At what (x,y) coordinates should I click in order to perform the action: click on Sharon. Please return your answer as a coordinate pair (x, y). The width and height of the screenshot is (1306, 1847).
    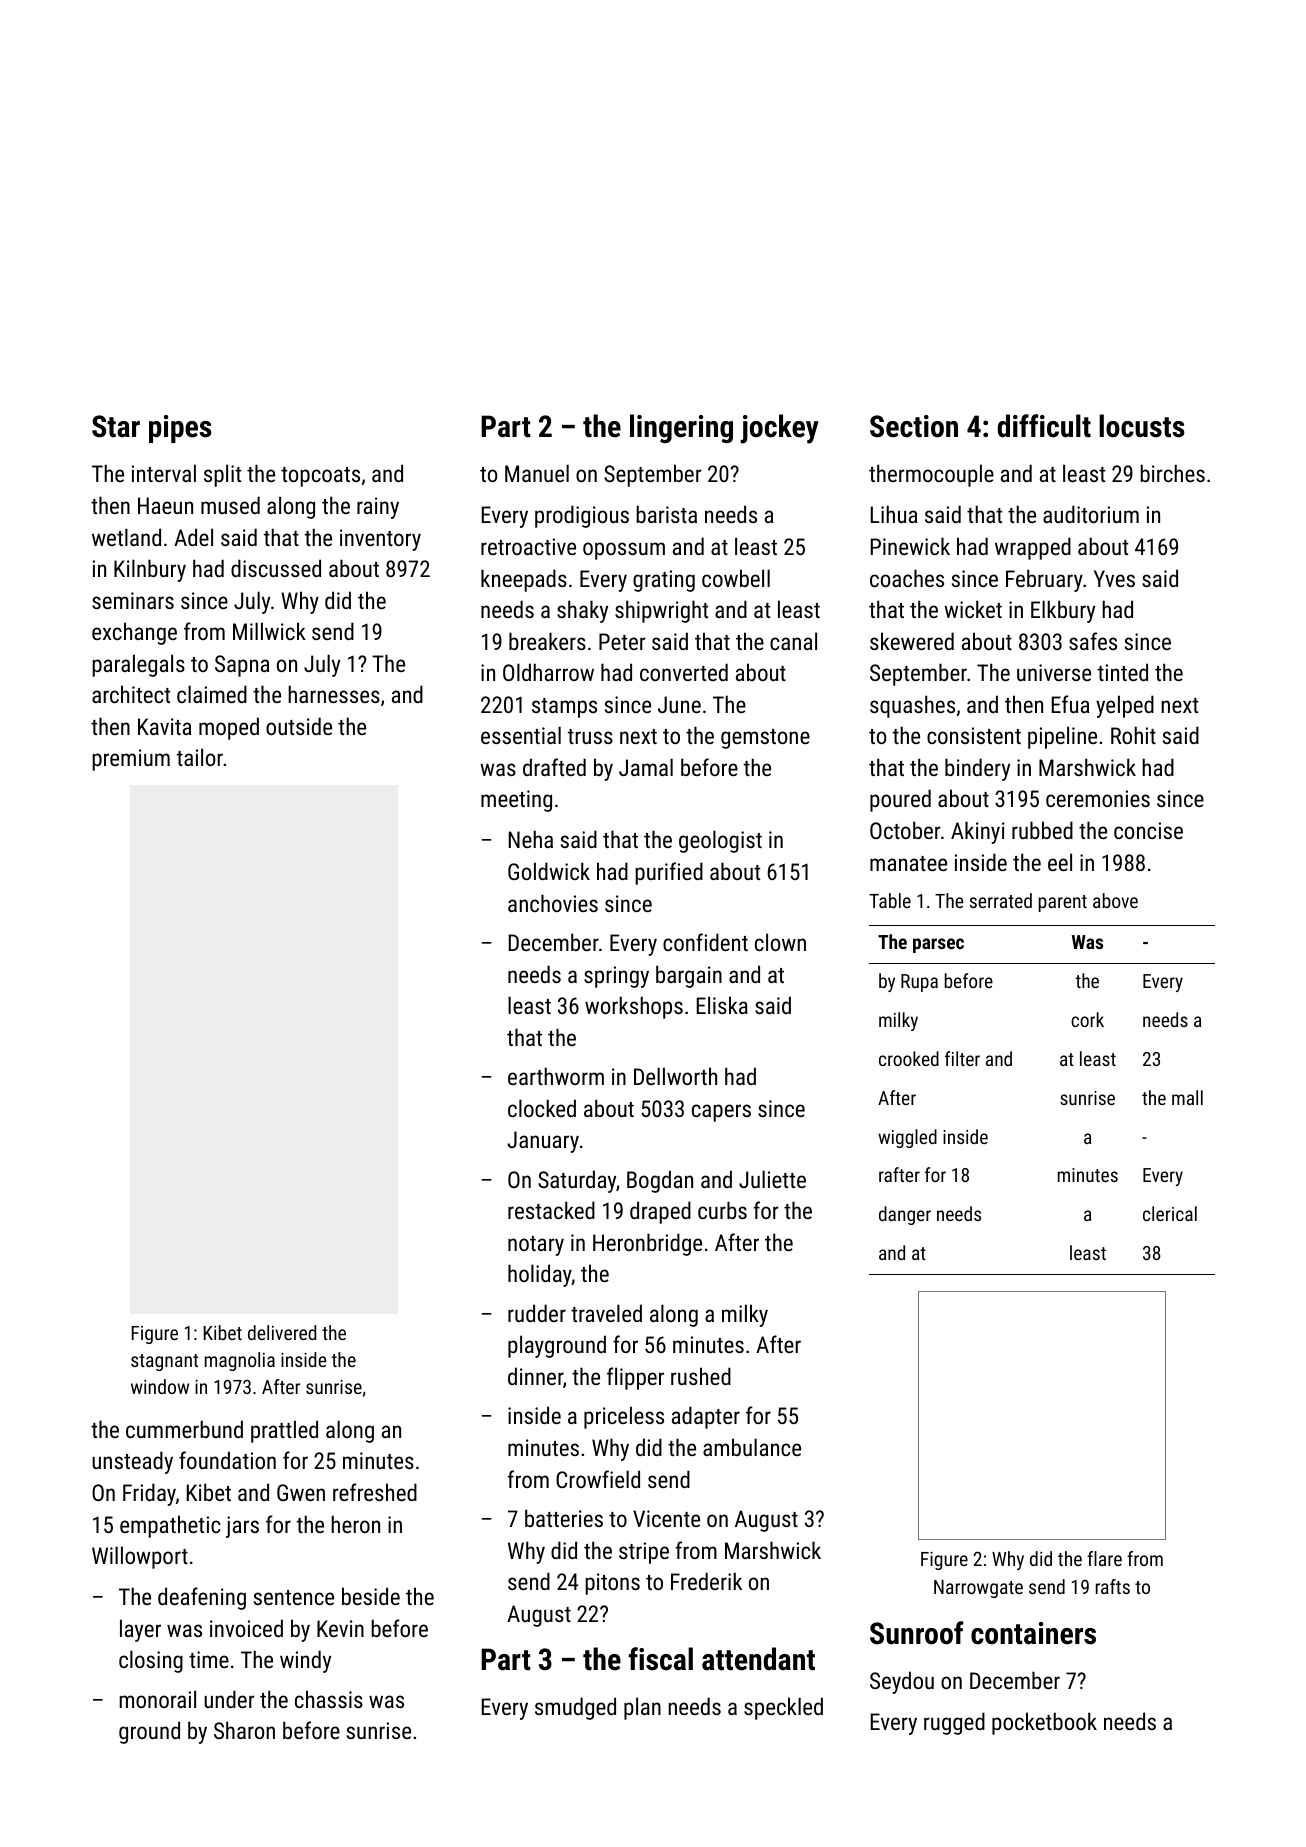
    Looking at the image, I should click on (244, 1730).
